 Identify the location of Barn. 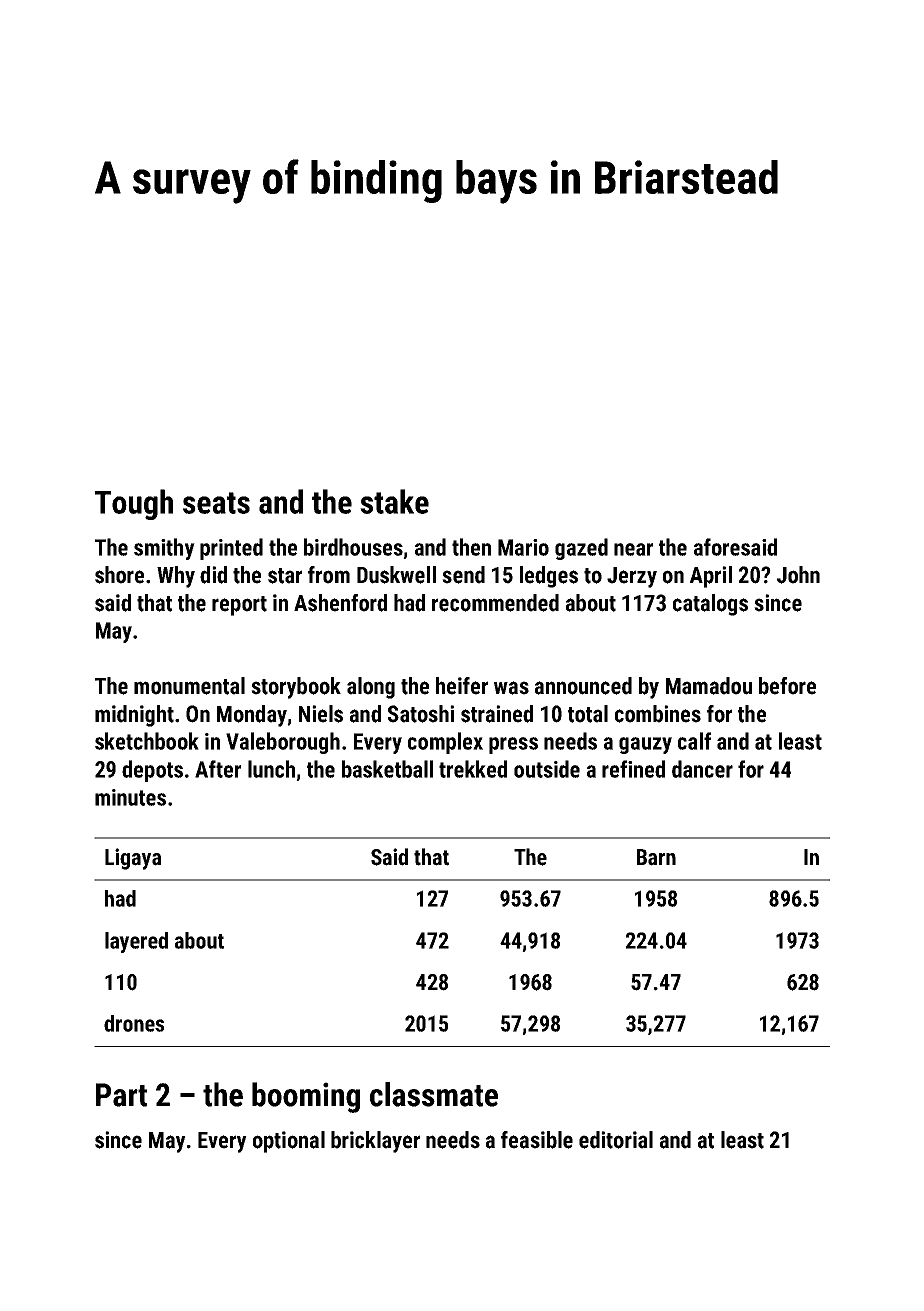
(656, 857).
